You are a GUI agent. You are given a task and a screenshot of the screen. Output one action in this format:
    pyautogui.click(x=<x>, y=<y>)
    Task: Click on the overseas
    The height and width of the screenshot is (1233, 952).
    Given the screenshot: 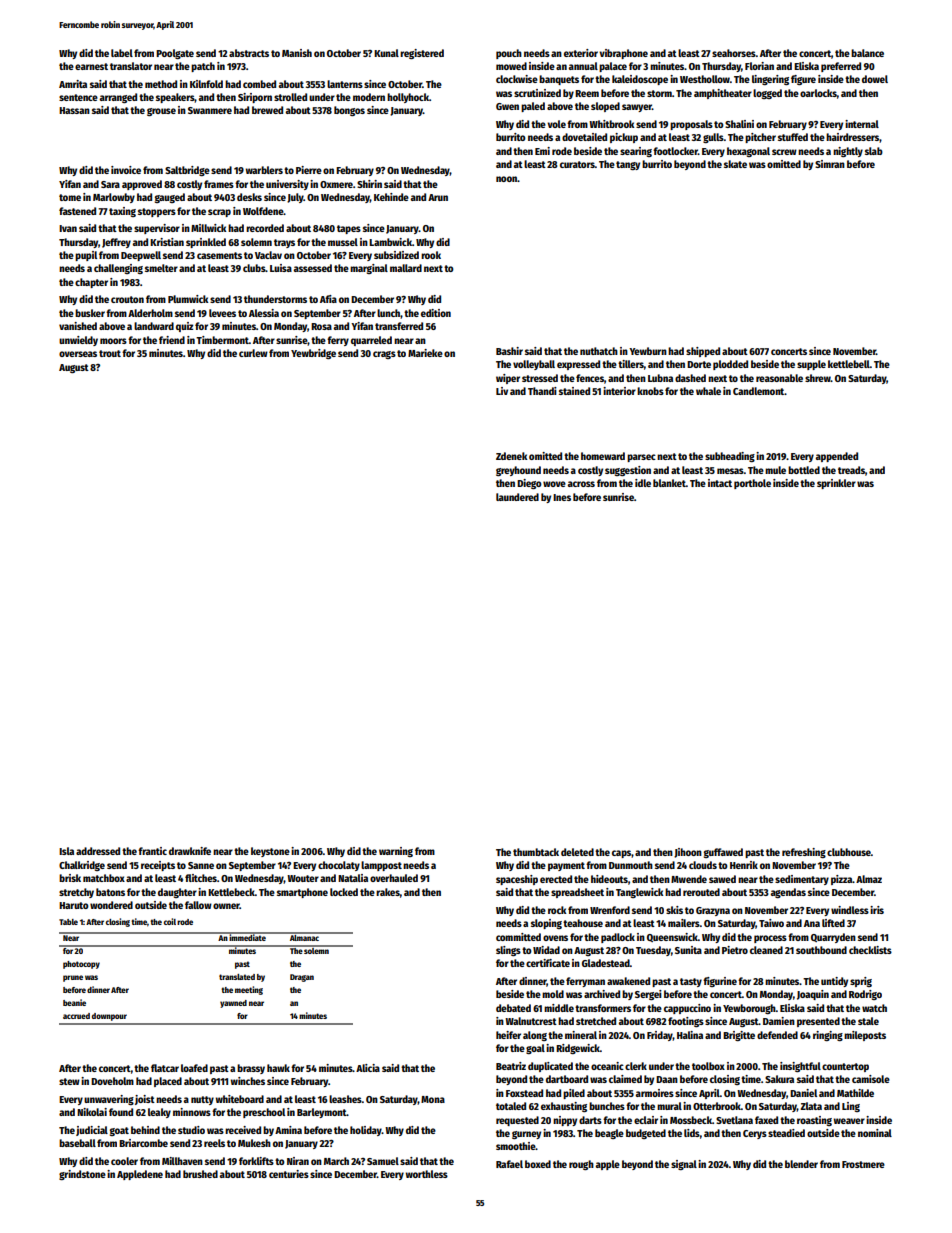 What is the action you would take?
    pyautogui.click(x=78, y=354)
